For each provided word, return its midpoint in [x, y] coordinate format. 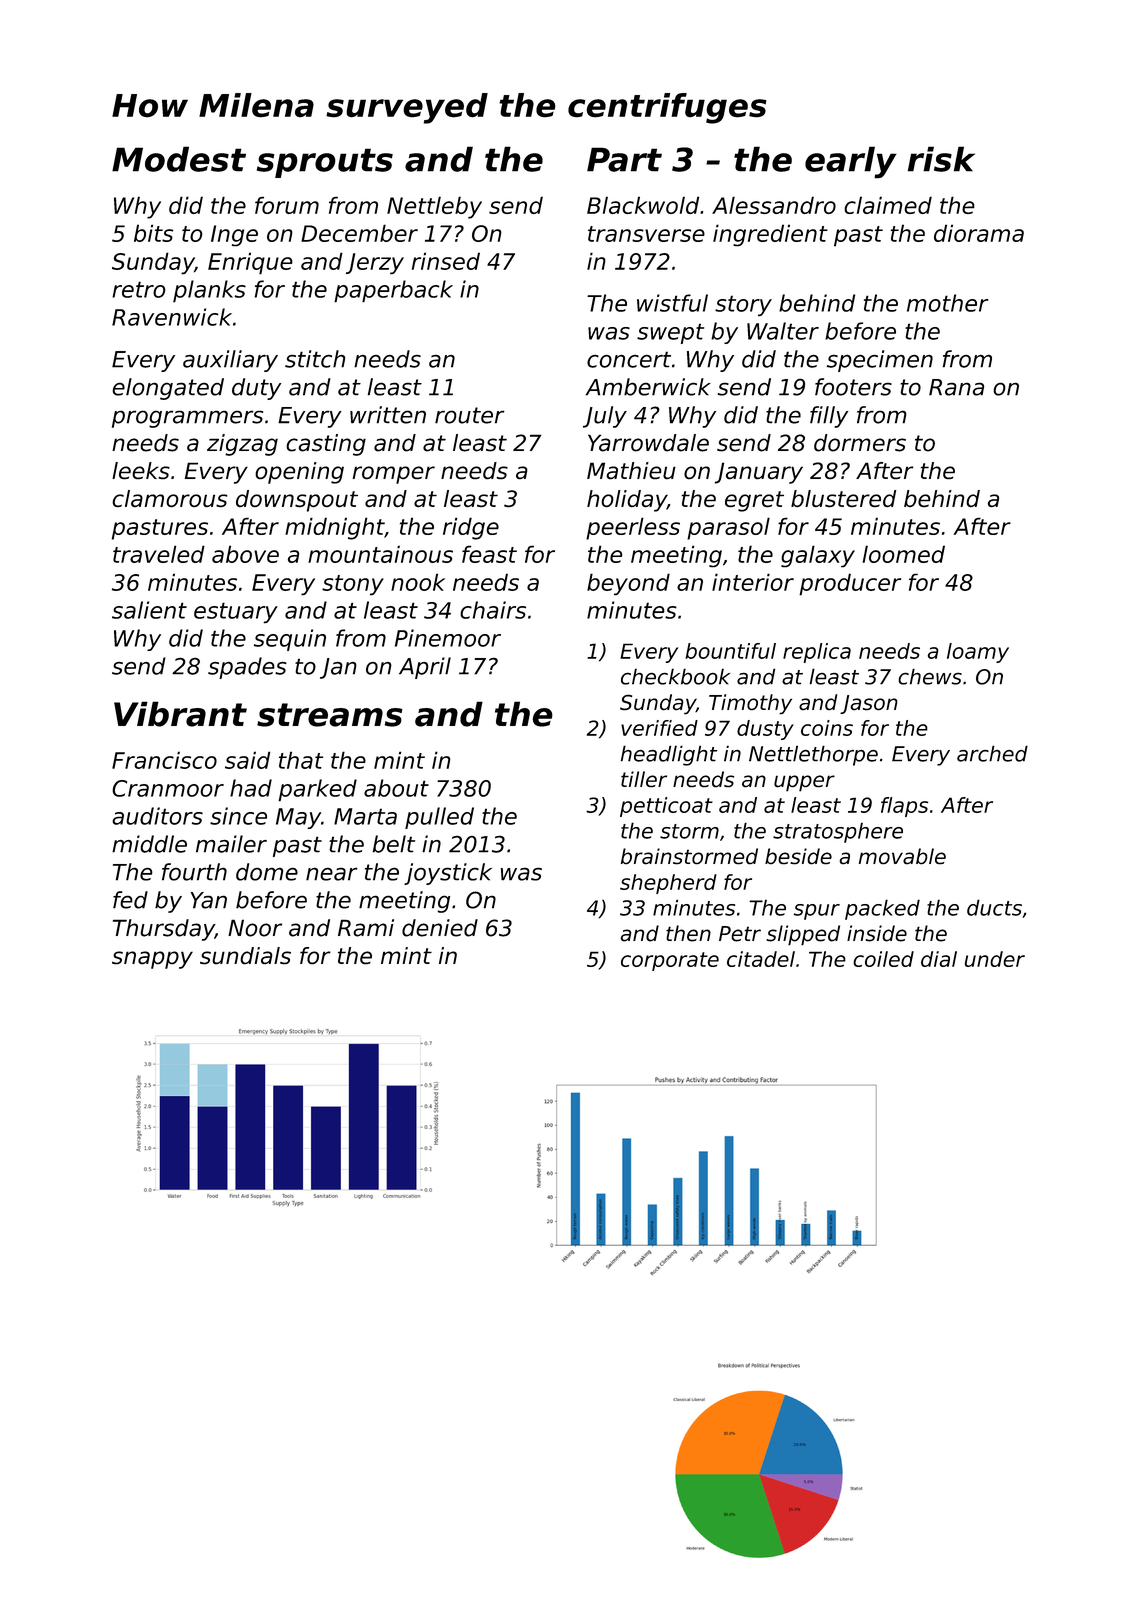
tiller [644, 779]
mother [948, 303]
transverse [646, 234]
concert [629, 359]
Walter [783, 331]
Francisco [164, 760]
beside [798, 856]
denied [440, 928]
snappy [152, 960]
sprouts [325, 163]
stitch [315, 359]
